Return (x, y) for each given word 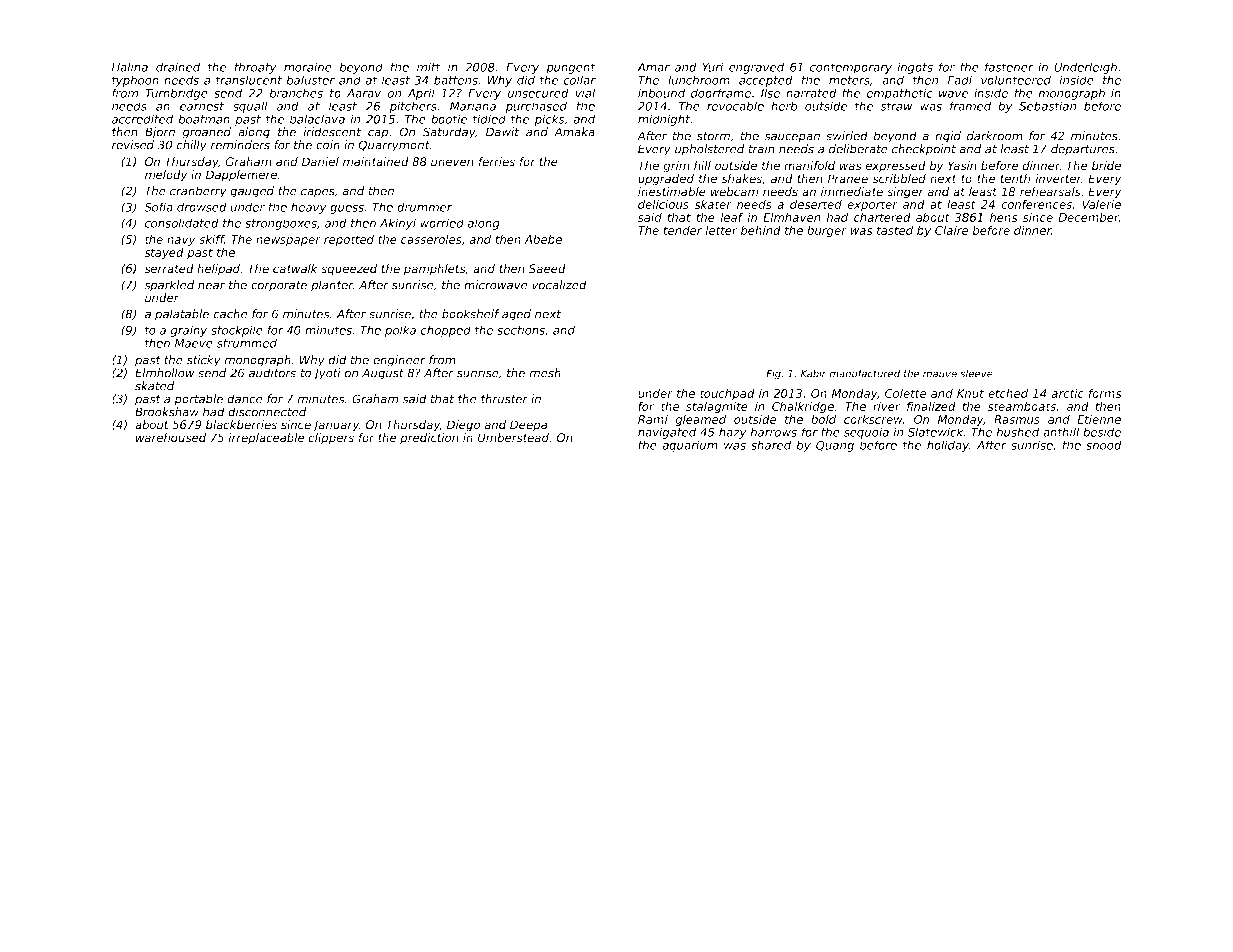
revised (133, 145)
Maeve (194, 343)
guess (347, 209)
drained (178, 67)
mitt (429, 67)
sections (521, 330)
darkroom (995, 136)
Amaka (574, 132)
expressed (895, 166)
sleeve (976, 373)
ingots (915, 68)
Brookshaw (167, 412)
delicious (663, 204)
